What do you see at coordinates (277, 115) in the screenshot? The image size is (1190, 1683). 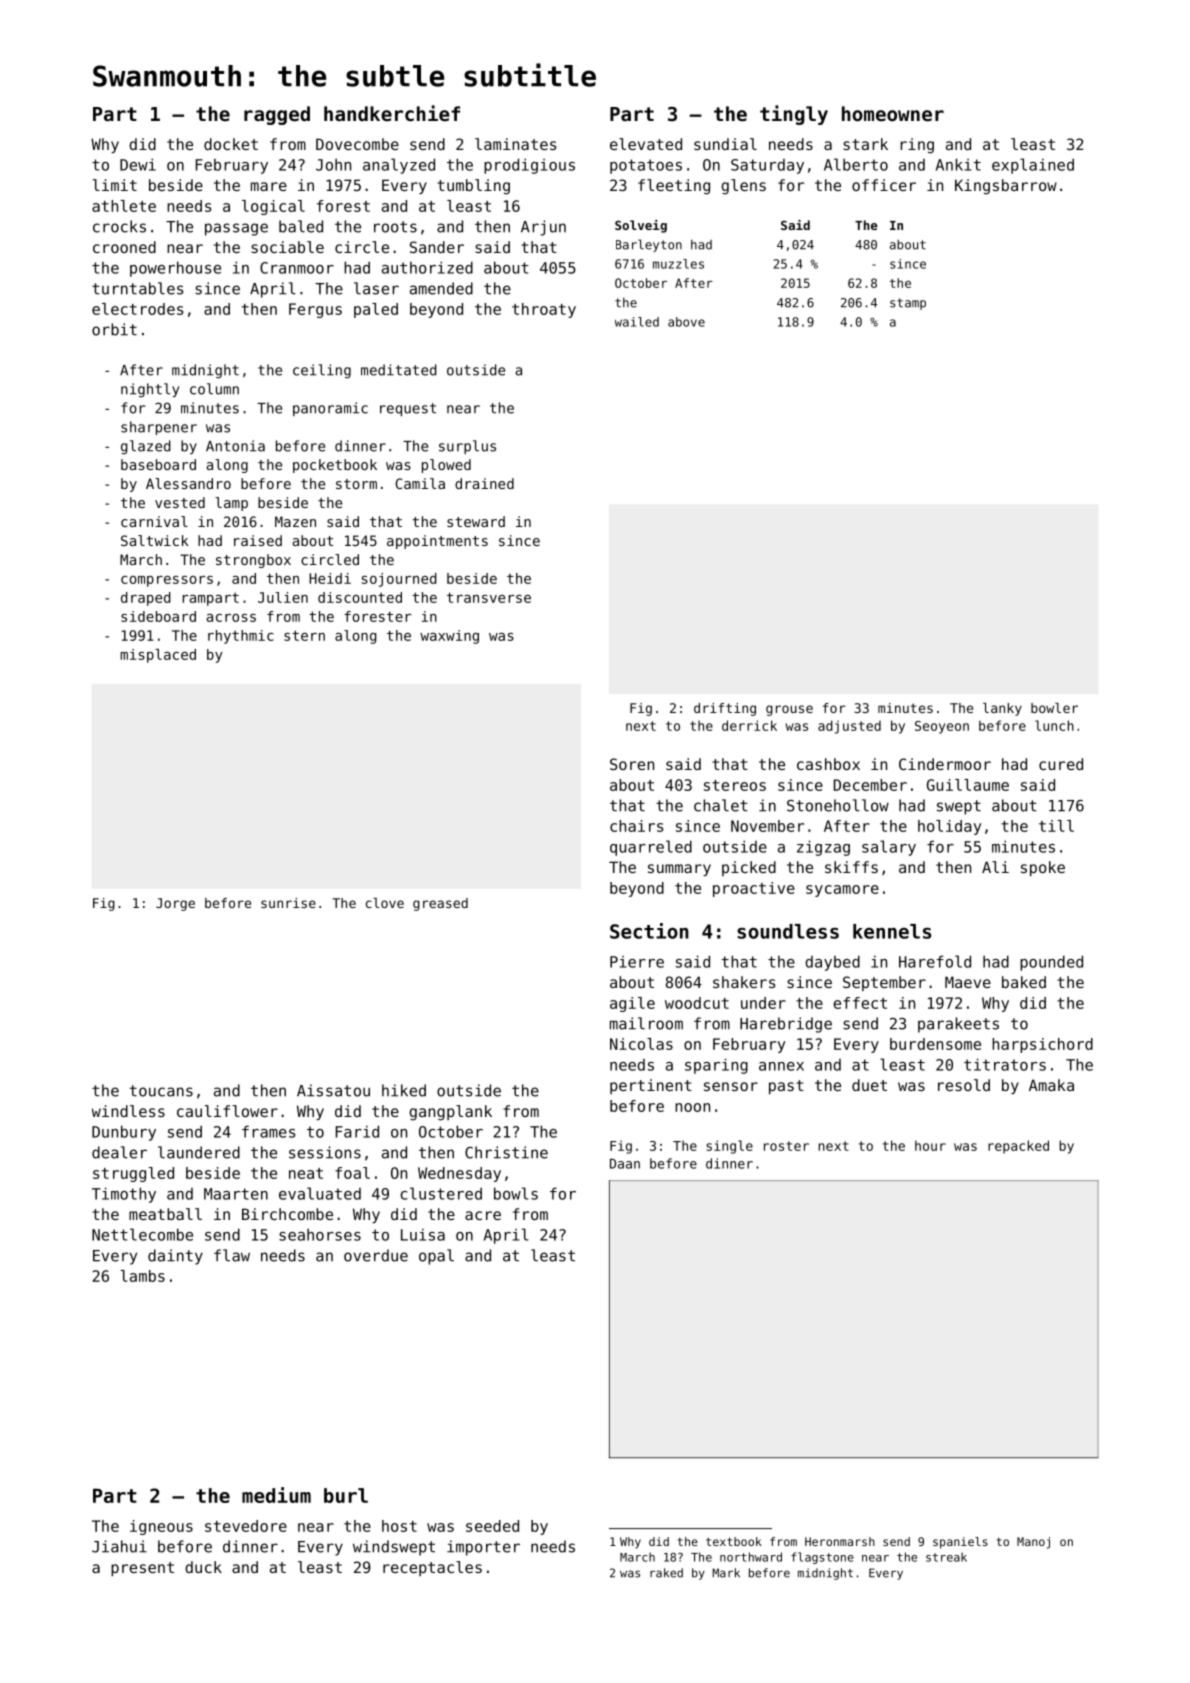 I see `ragged` at bounding box center [277, 115].
